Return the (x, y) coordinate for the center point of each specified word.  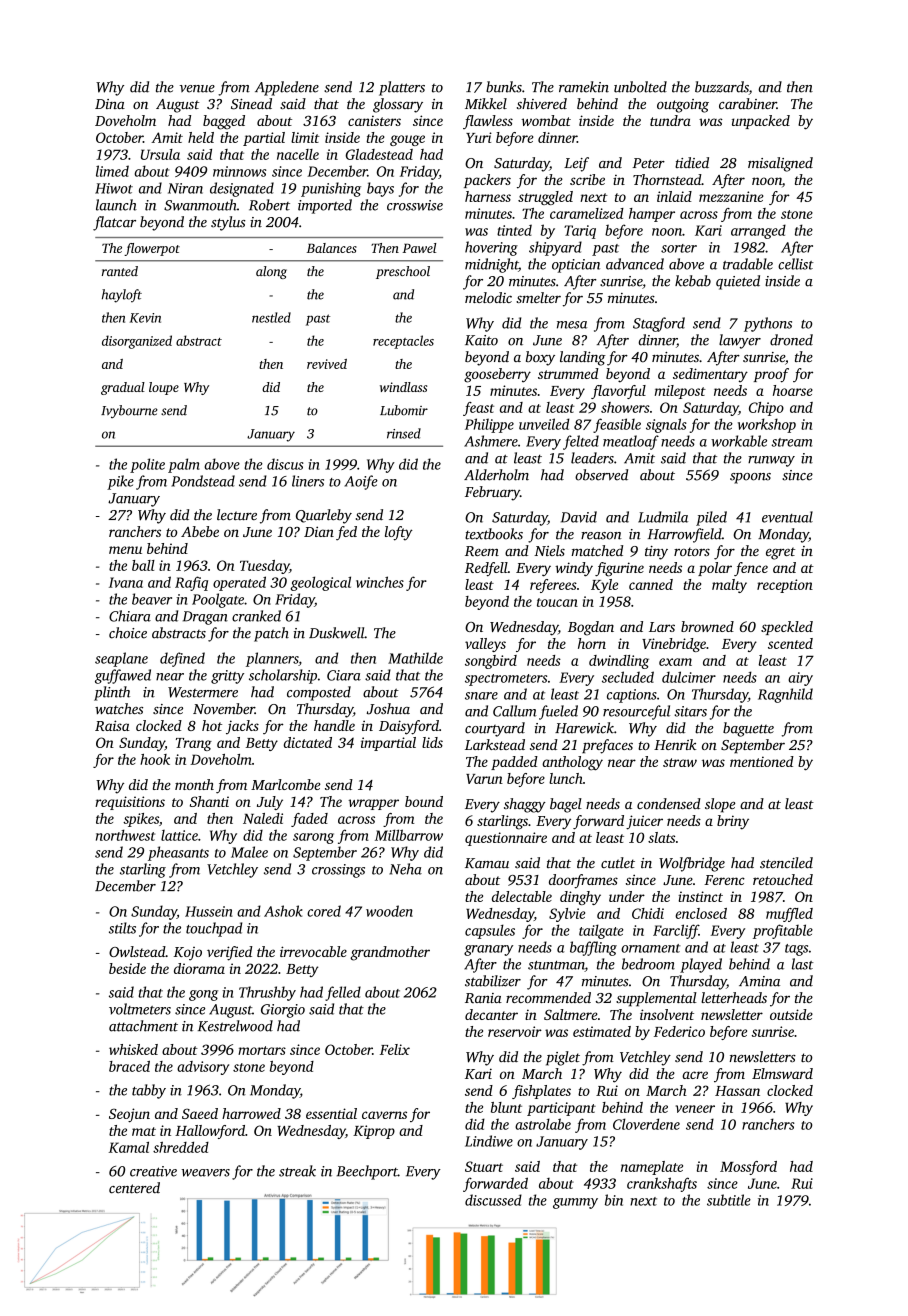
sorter (679, 248)
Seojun (129, 1115)
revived (327, 364)
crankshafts (662, 1184)
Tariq (580, 232)
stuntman (556, 966)
